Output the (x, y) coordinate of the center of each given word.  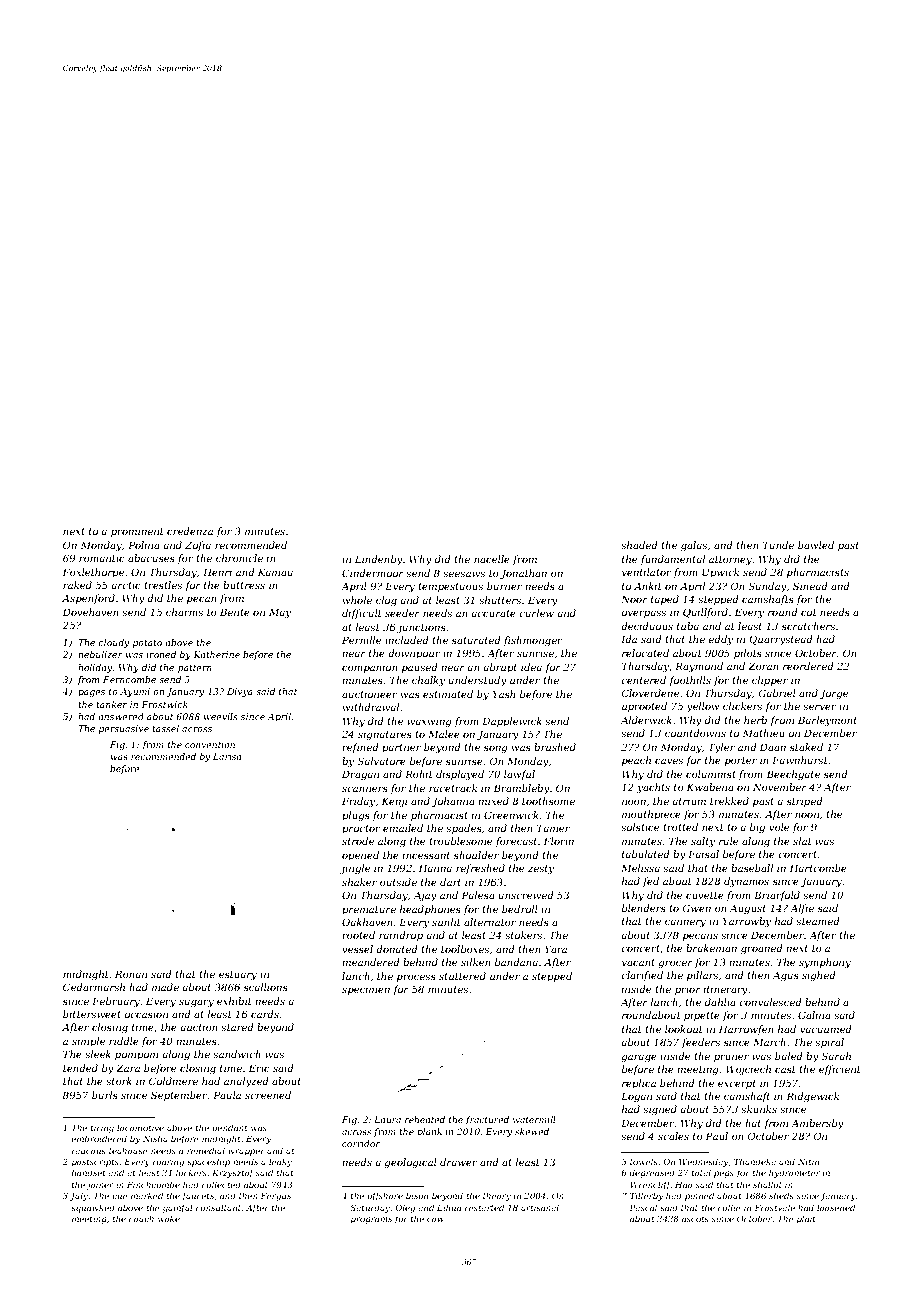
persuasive (124, 729)
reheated (425, 1119)
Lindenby (379, 560)
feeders (701, 1043)
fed (651, 882)
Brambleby (521, 789)
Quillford (705, 613)
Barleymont (827, 721)
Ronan (131, 974)
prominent (137, 532)
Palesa (478, 895)
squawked (93, 1208)
